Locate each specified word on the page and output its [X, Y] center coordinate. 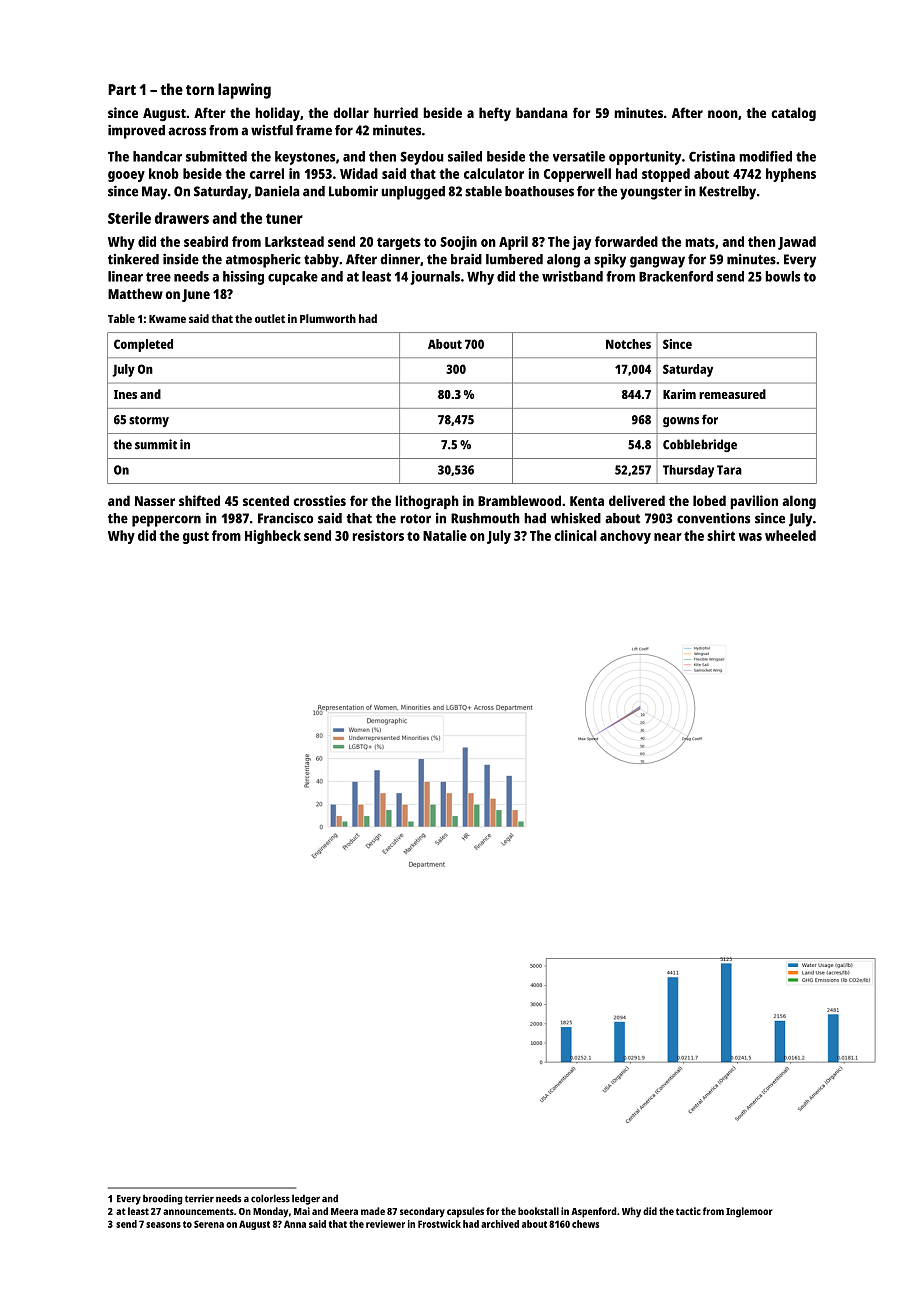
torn [200, 90]
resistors [378, 535]
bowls [782, 276]
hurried [396, 112]
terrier [199, 1198]
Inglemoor [749, 1212]
